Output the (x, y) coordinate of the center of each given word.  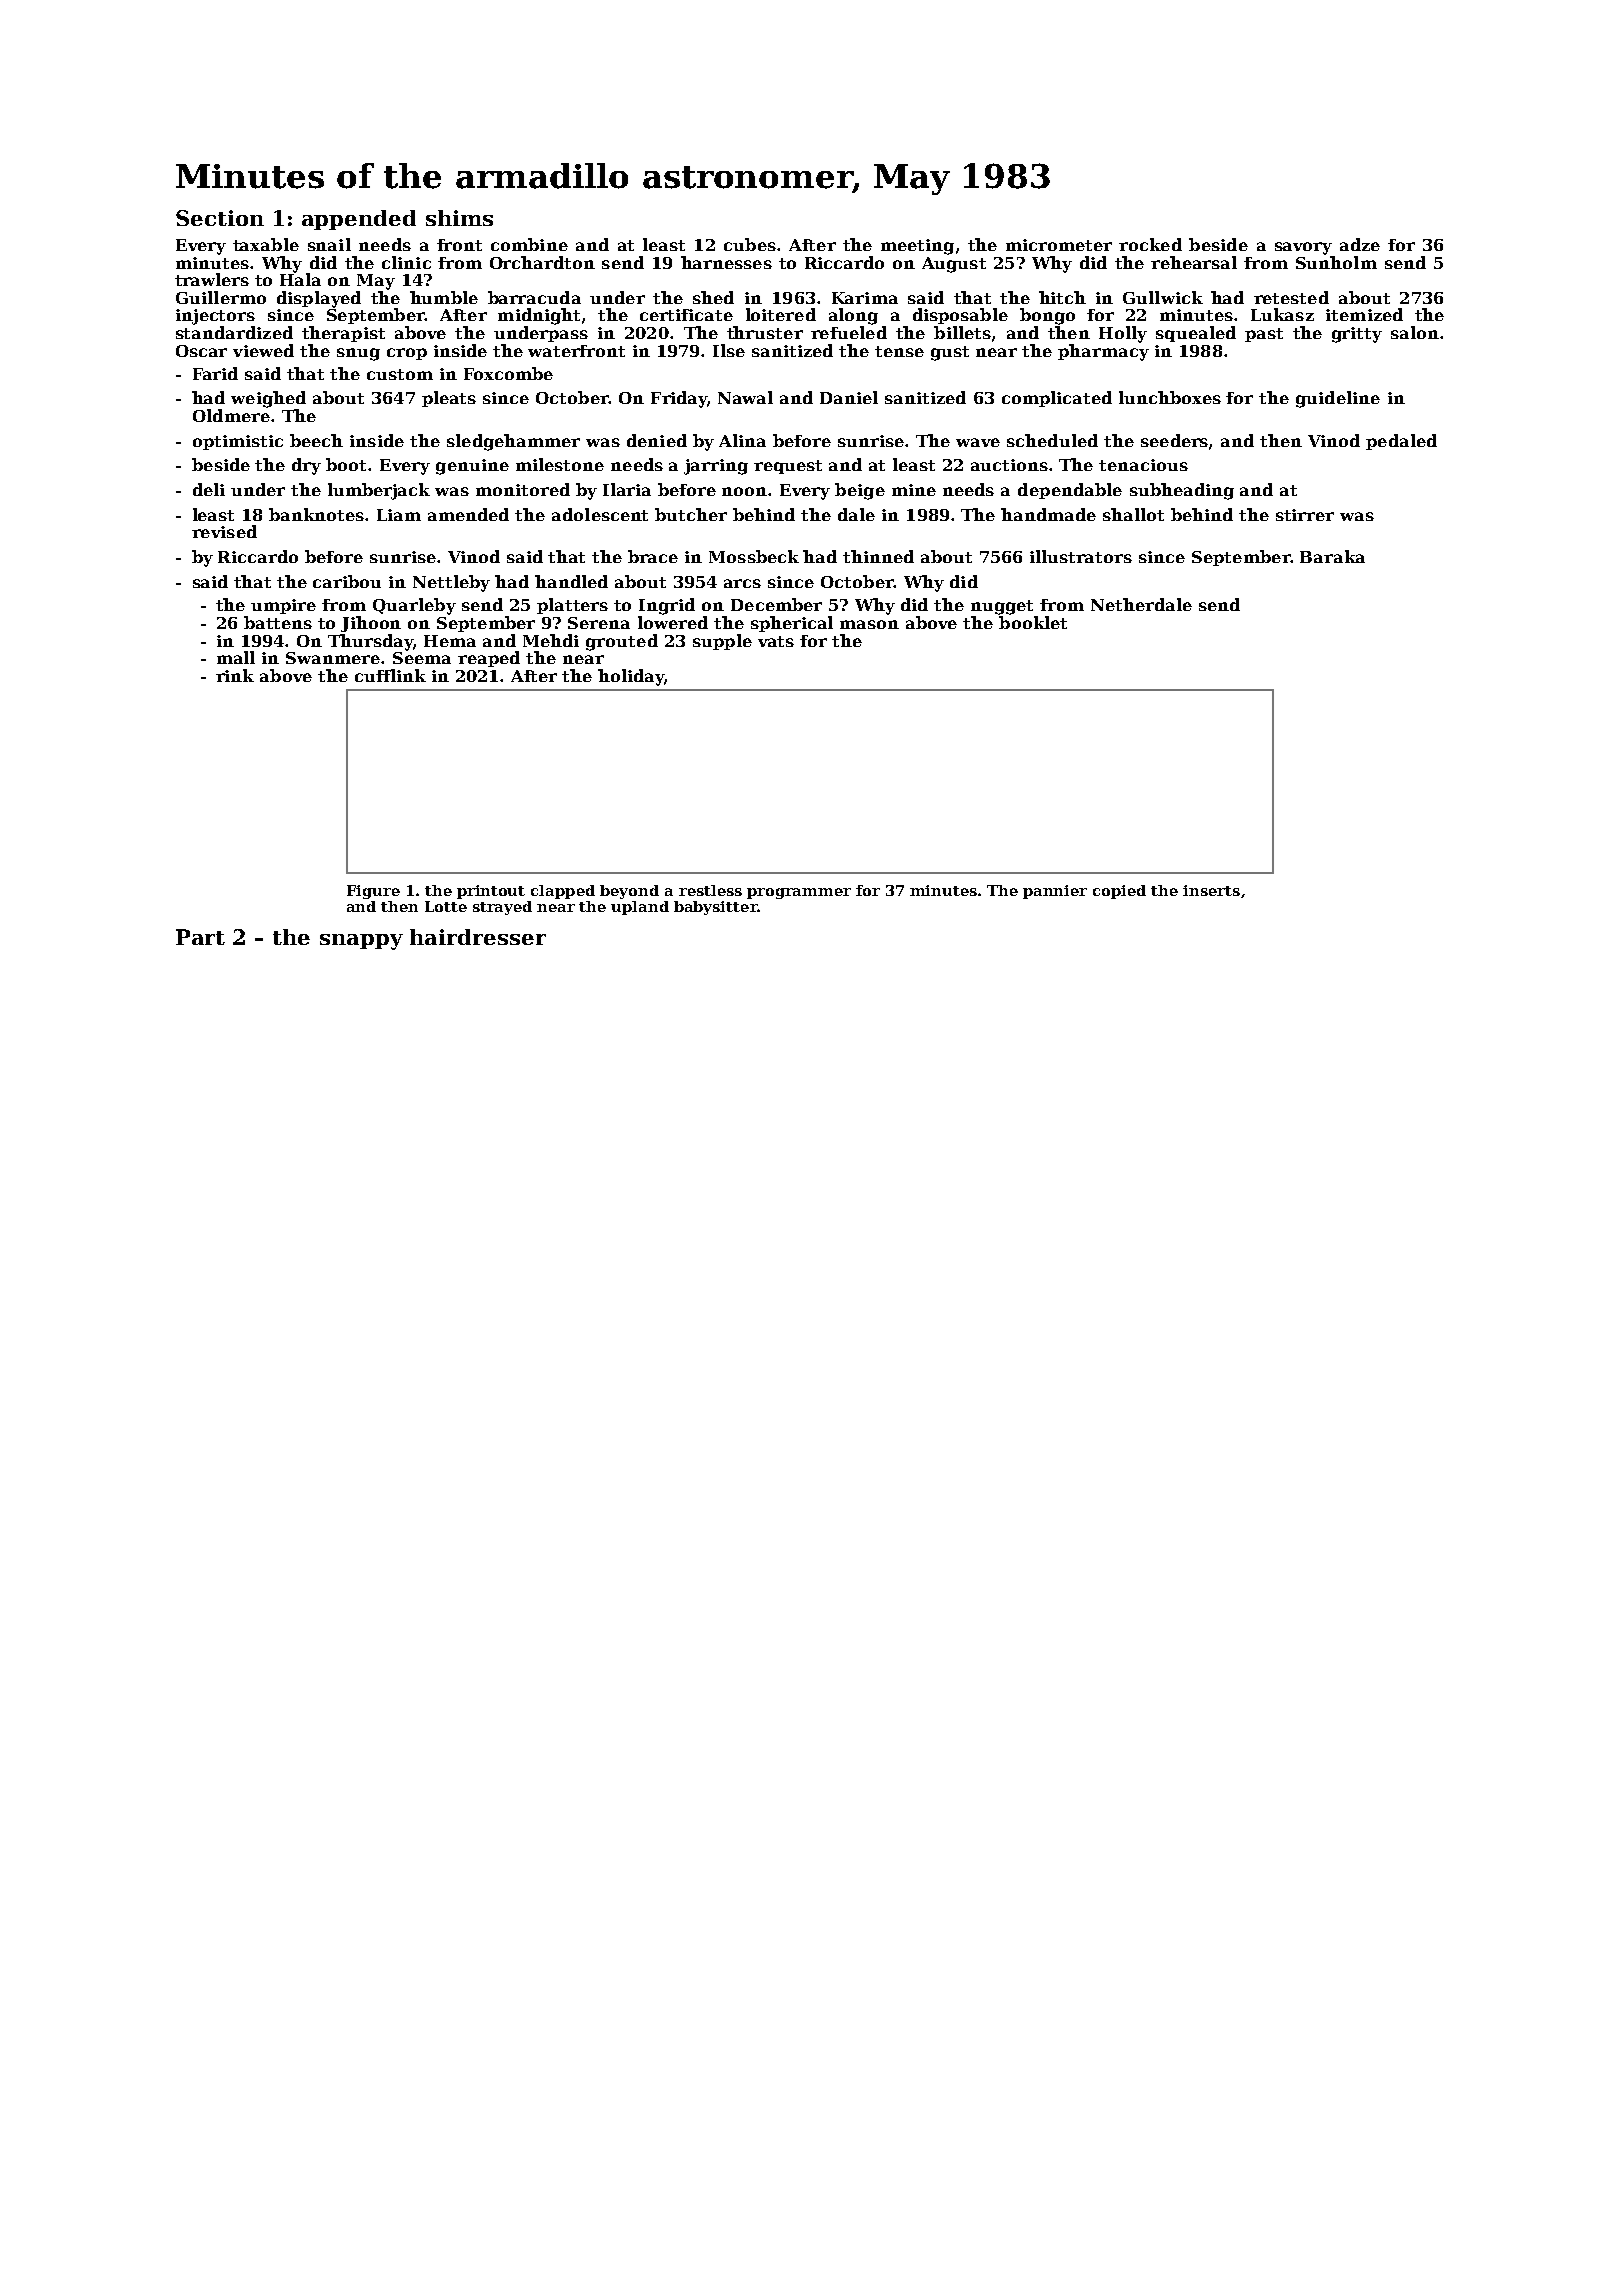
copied (1119, 892)
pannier (1055, 892)
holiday (631, 677)
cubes (750, 244)
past (1264, 335)
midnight (539, 316)
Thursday (370, 642)
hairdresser (478, 937)
